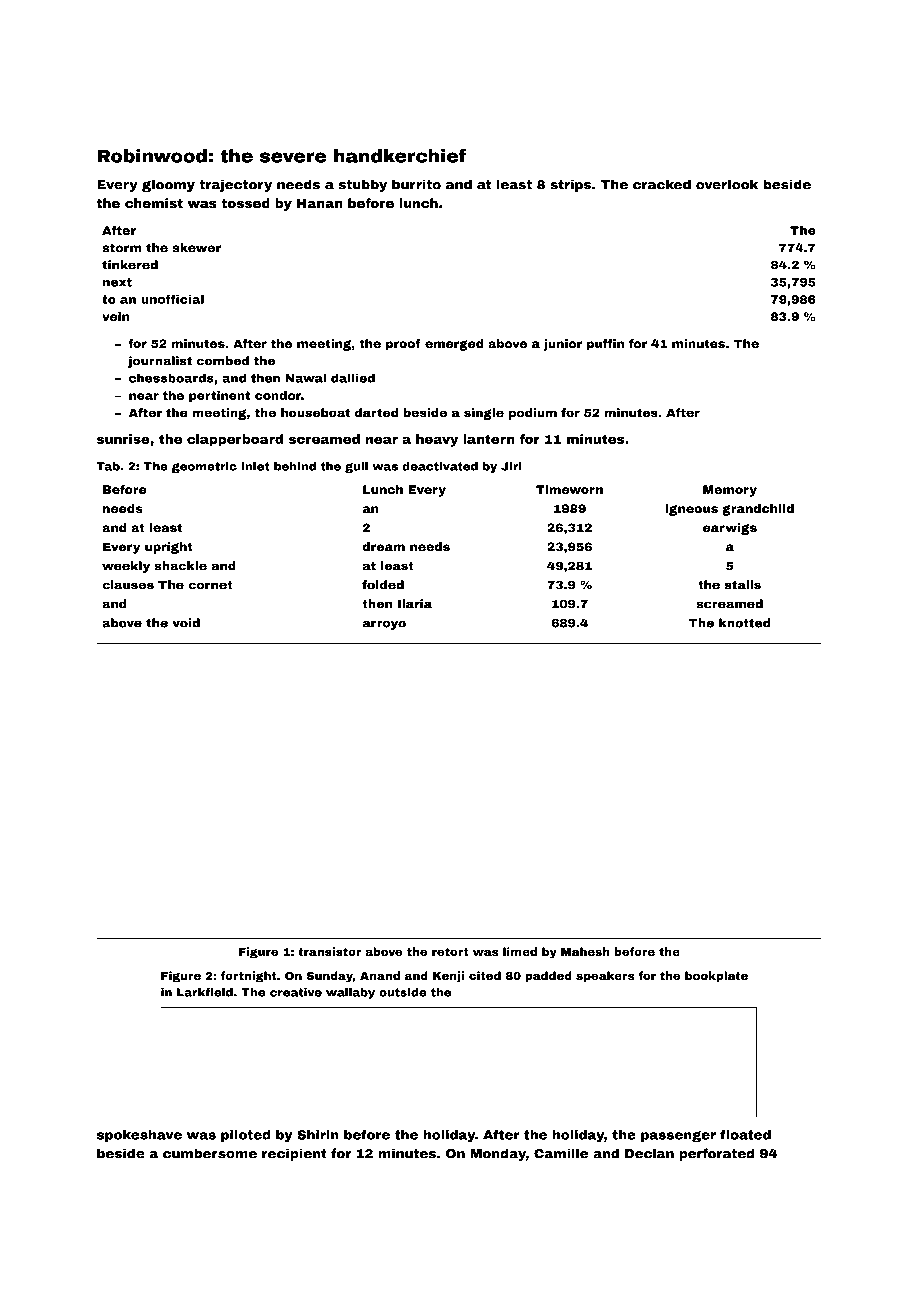 This document has height=1304, width=918. What do you see at coordinates (186, 623) in the document?
I see `void` at bounding box center [186, 623].
